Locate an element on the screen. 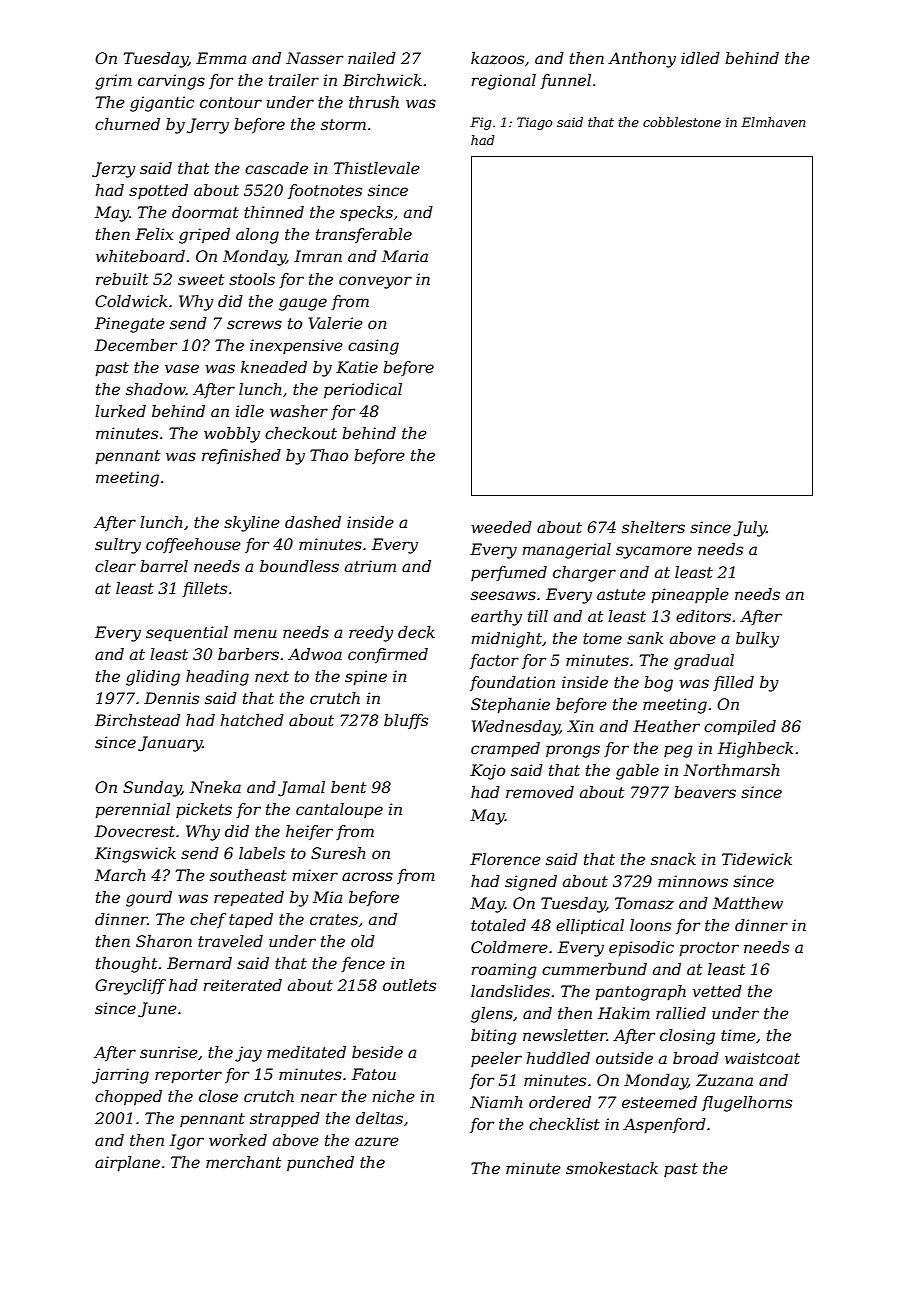 This screenshot has width=908, height=1316. July is located at coordinates (749, 529).
